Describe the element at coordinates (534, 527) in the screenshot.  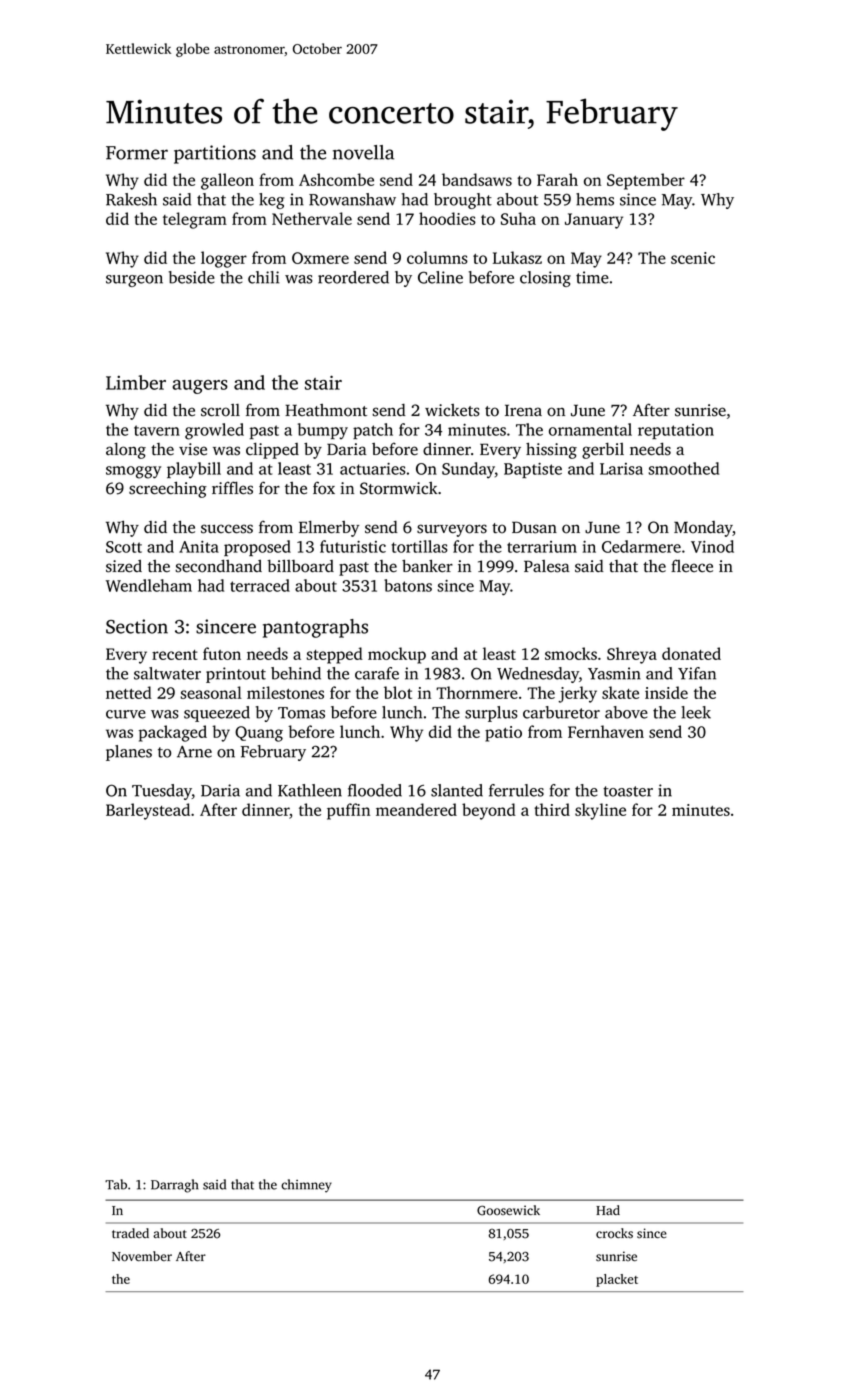
I see `Dusan` at that location.
